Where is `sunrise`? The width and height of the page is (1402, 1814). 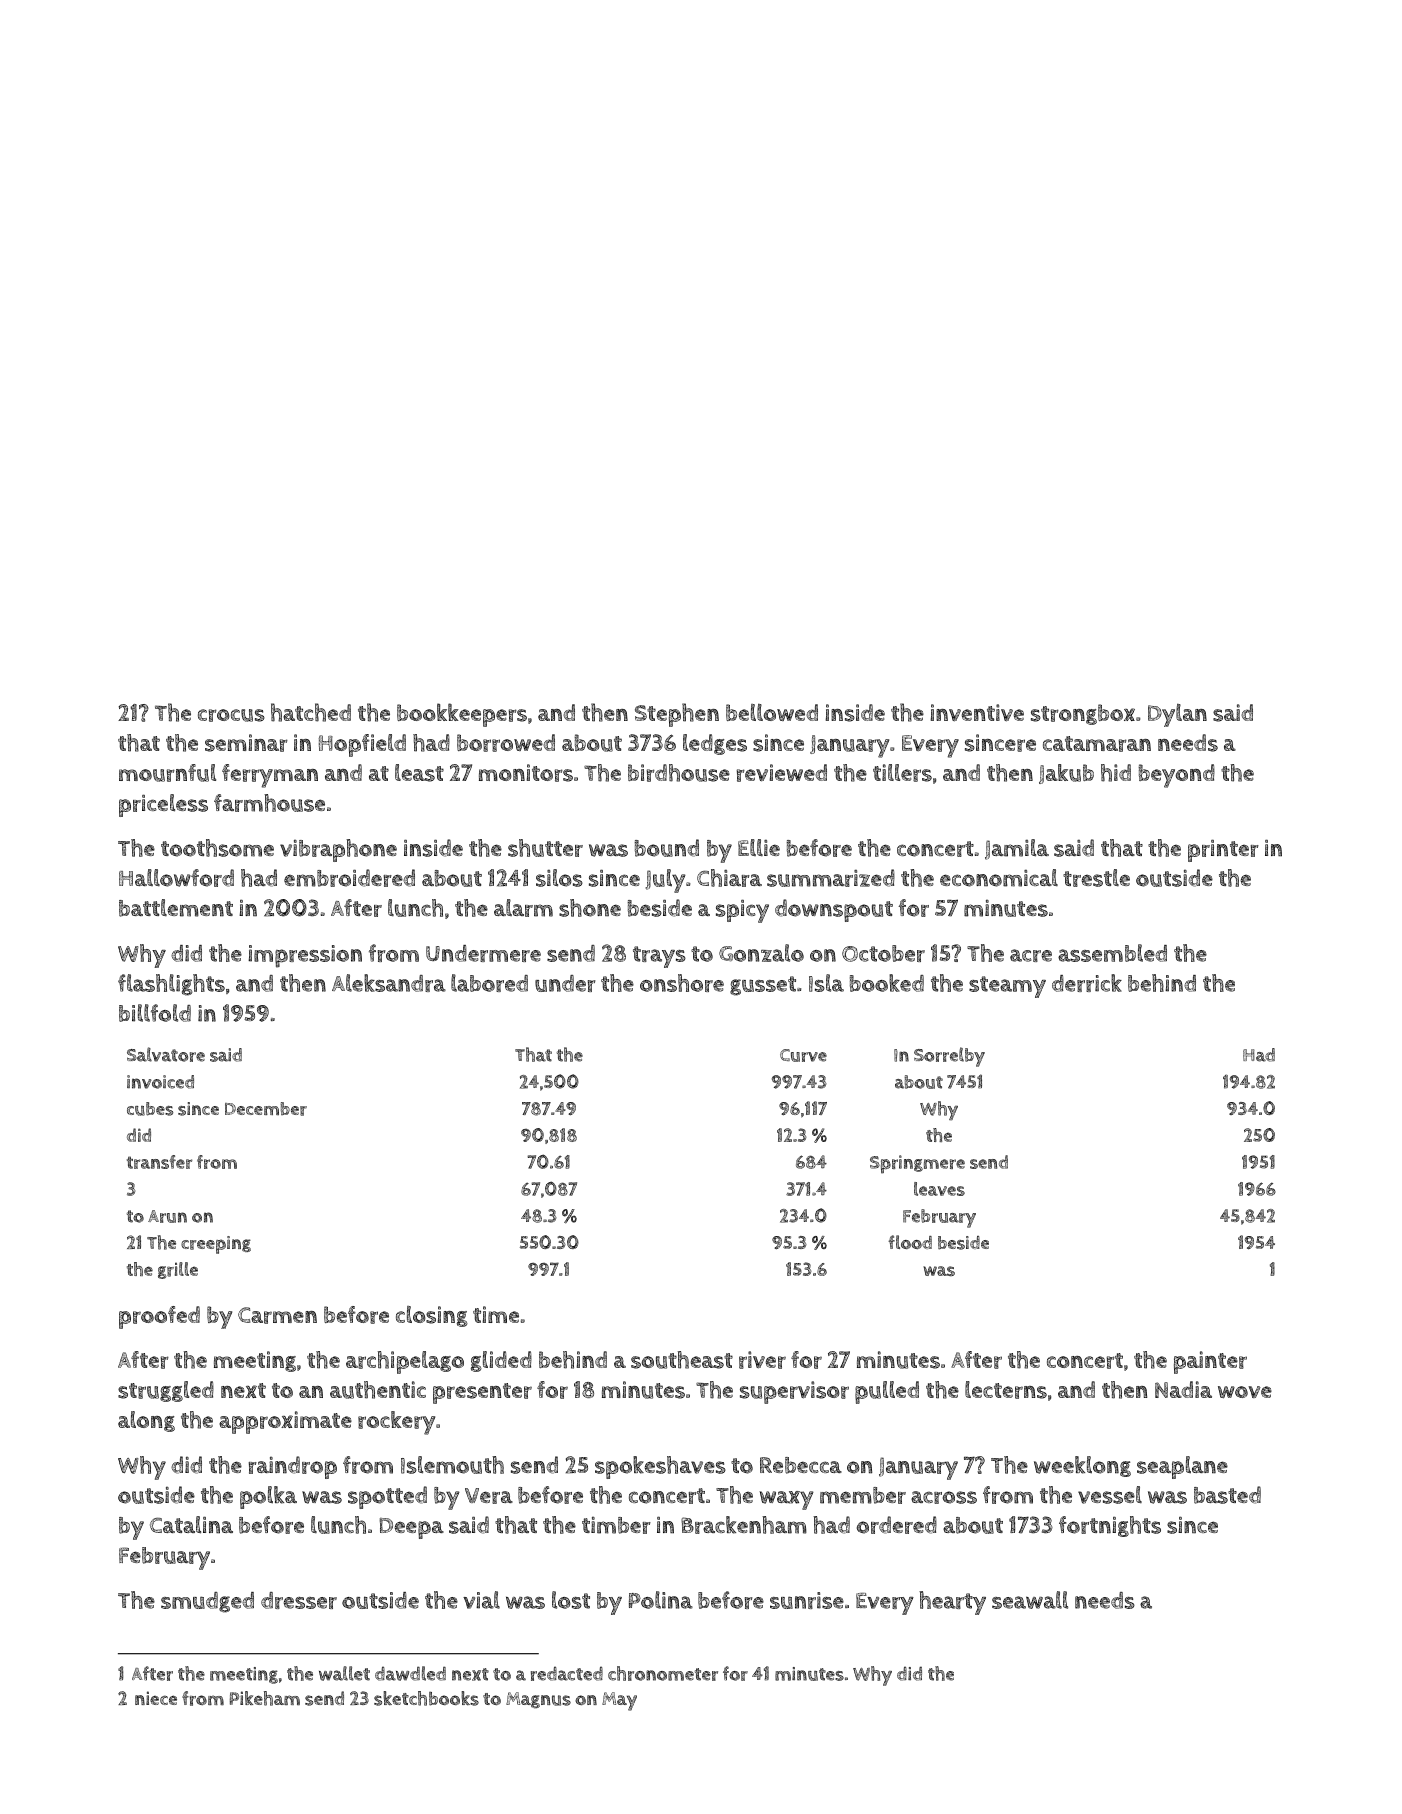 sunrise is located at coordinates (807, 1600).
